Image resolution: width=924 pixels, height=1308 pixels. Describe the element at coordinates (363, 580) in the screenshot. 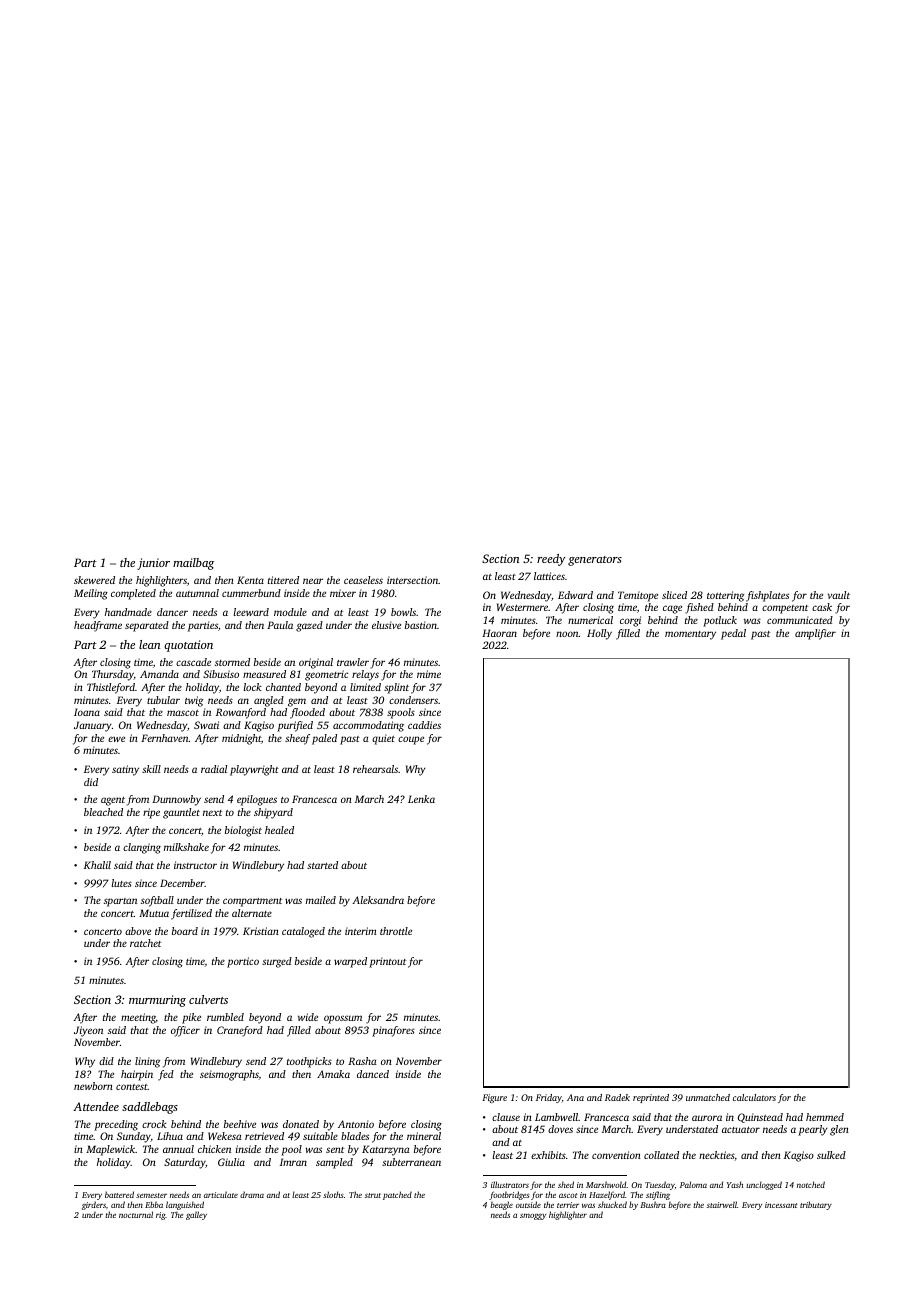

I see `ceaseless` at that location.
